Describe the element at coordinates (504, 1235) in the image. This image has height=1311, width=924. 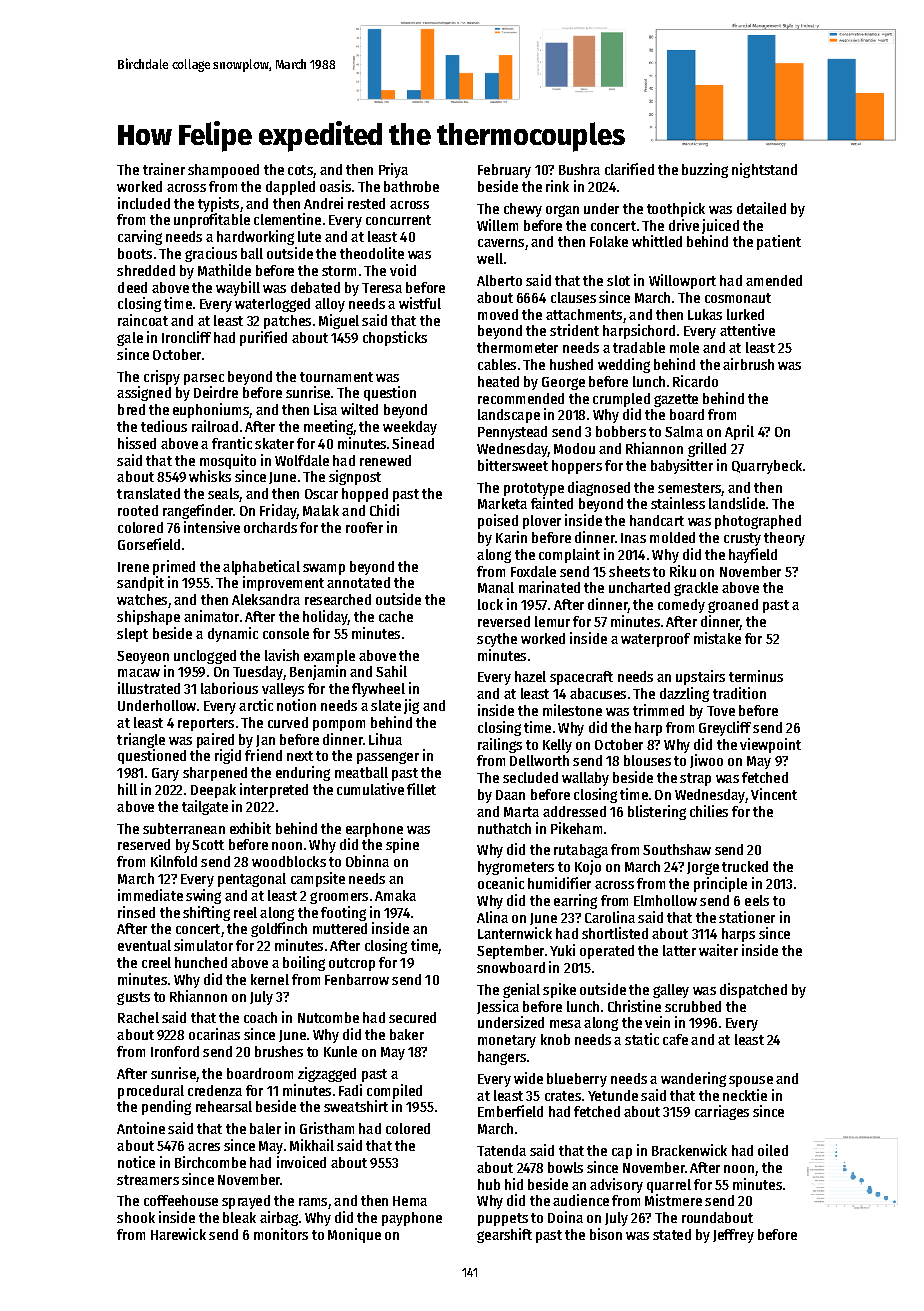
I see `gearshift` at that location.
